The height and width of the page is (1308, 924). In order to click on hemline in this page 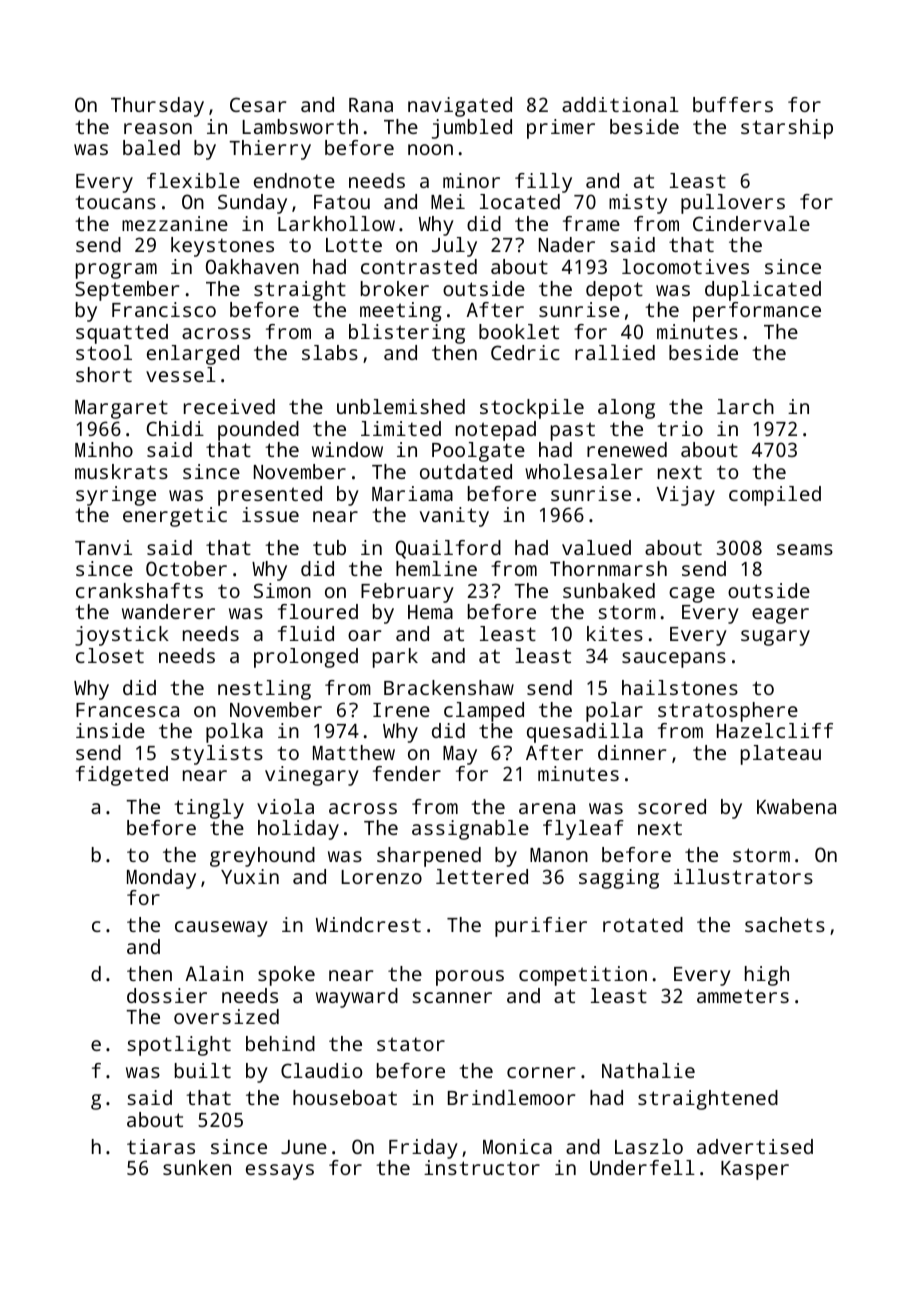, I will do `click(436, 568)`.
